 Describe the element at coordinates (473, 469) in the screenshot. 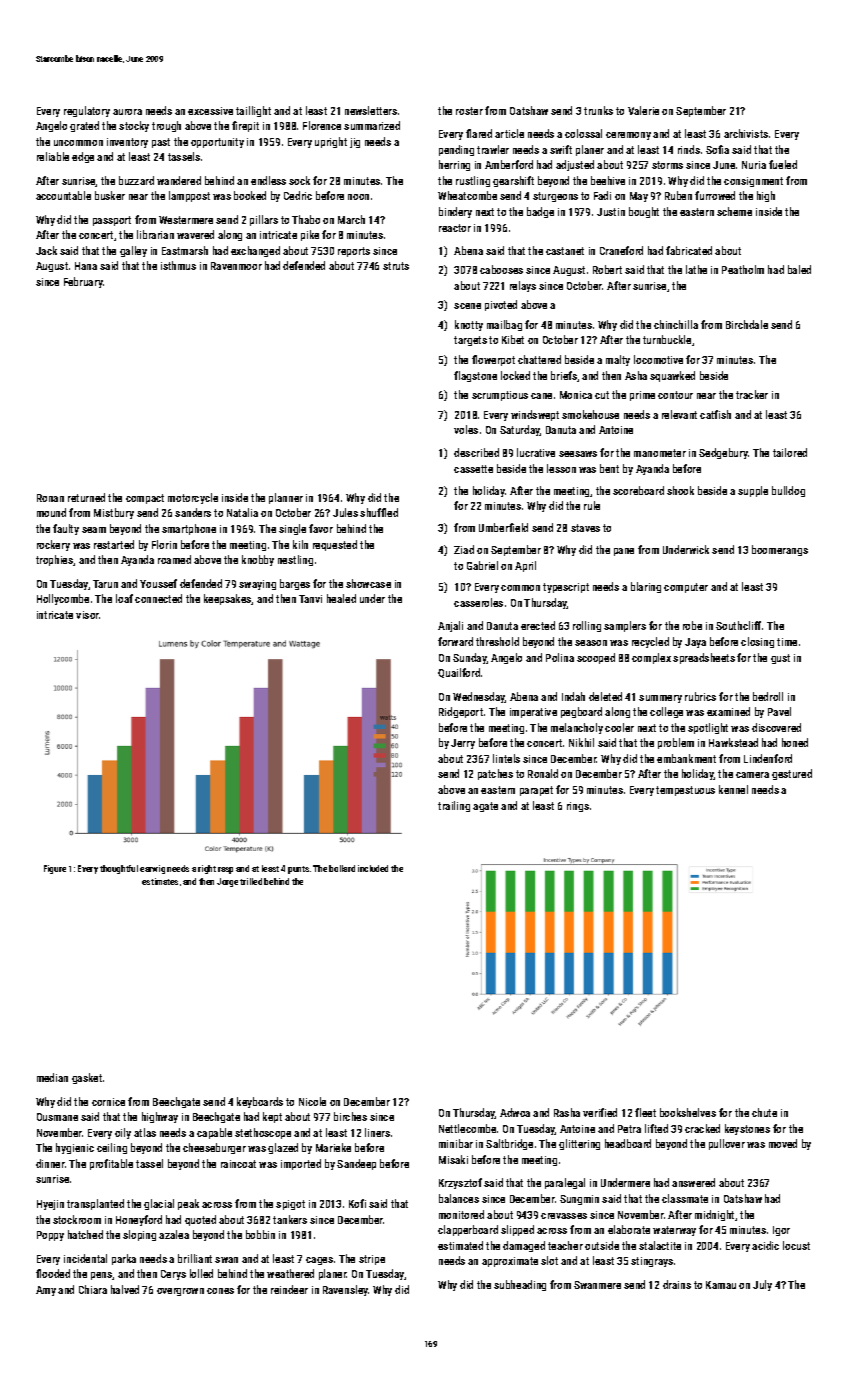

I see `cassette` at that location.
